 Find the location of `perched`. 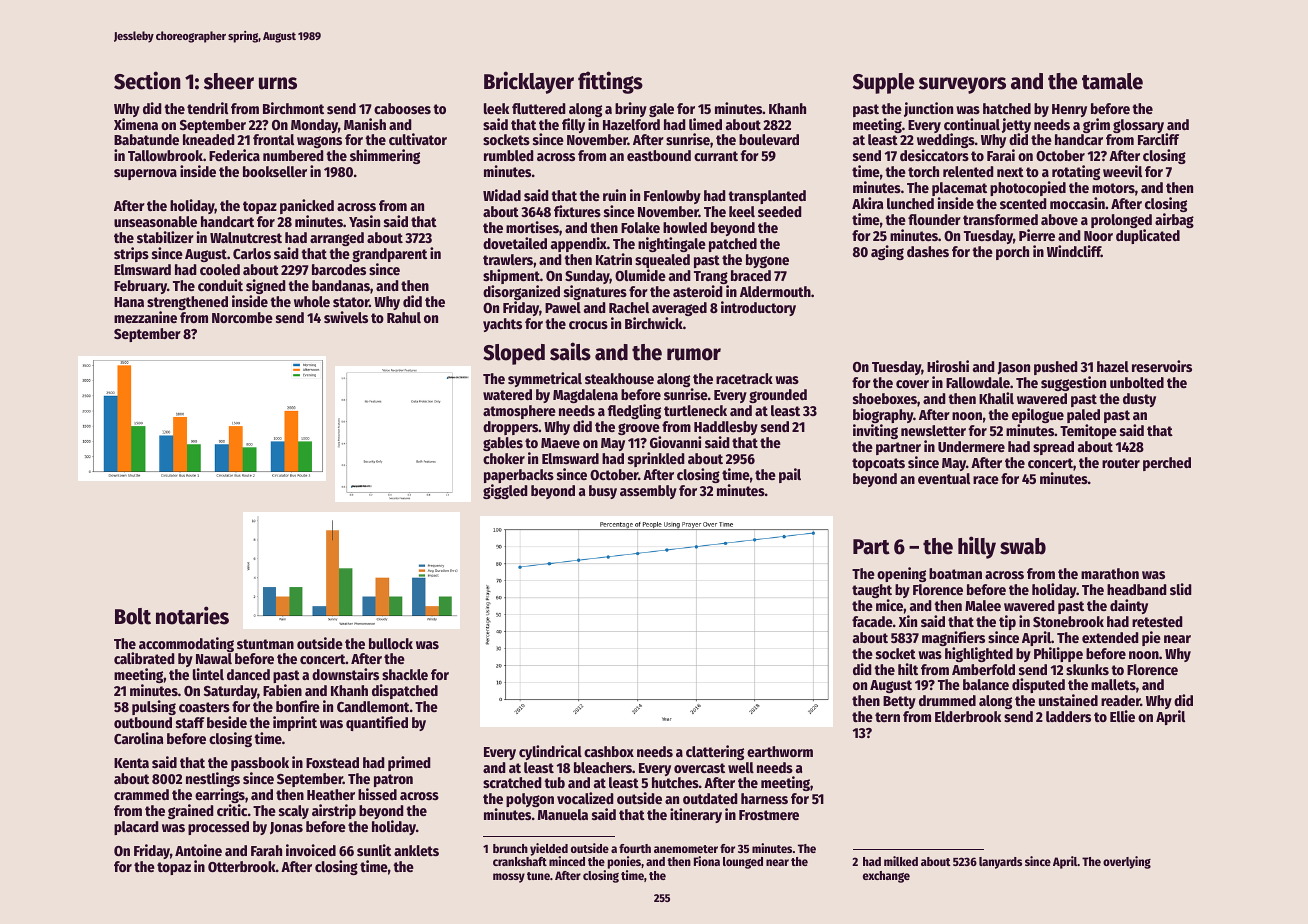

perched is located at coordinates (1167, 464).
